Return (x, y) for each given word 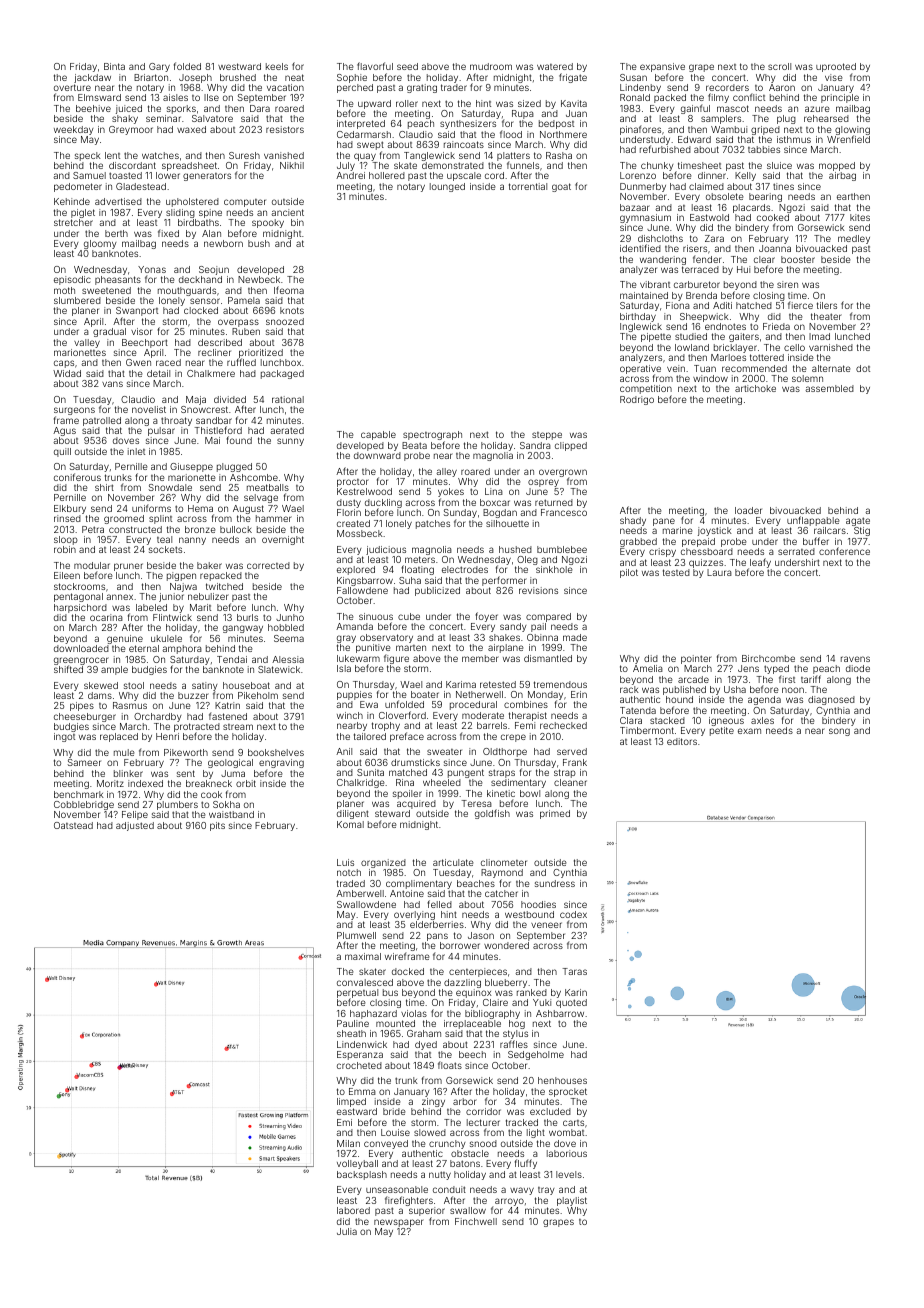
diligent (353, 814)
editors (682, 741)
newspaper (399, 1223)
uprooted (836, 67)
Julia (347, 1231)
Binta (114, 66)
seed (407, 66)
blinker (128, 773)
